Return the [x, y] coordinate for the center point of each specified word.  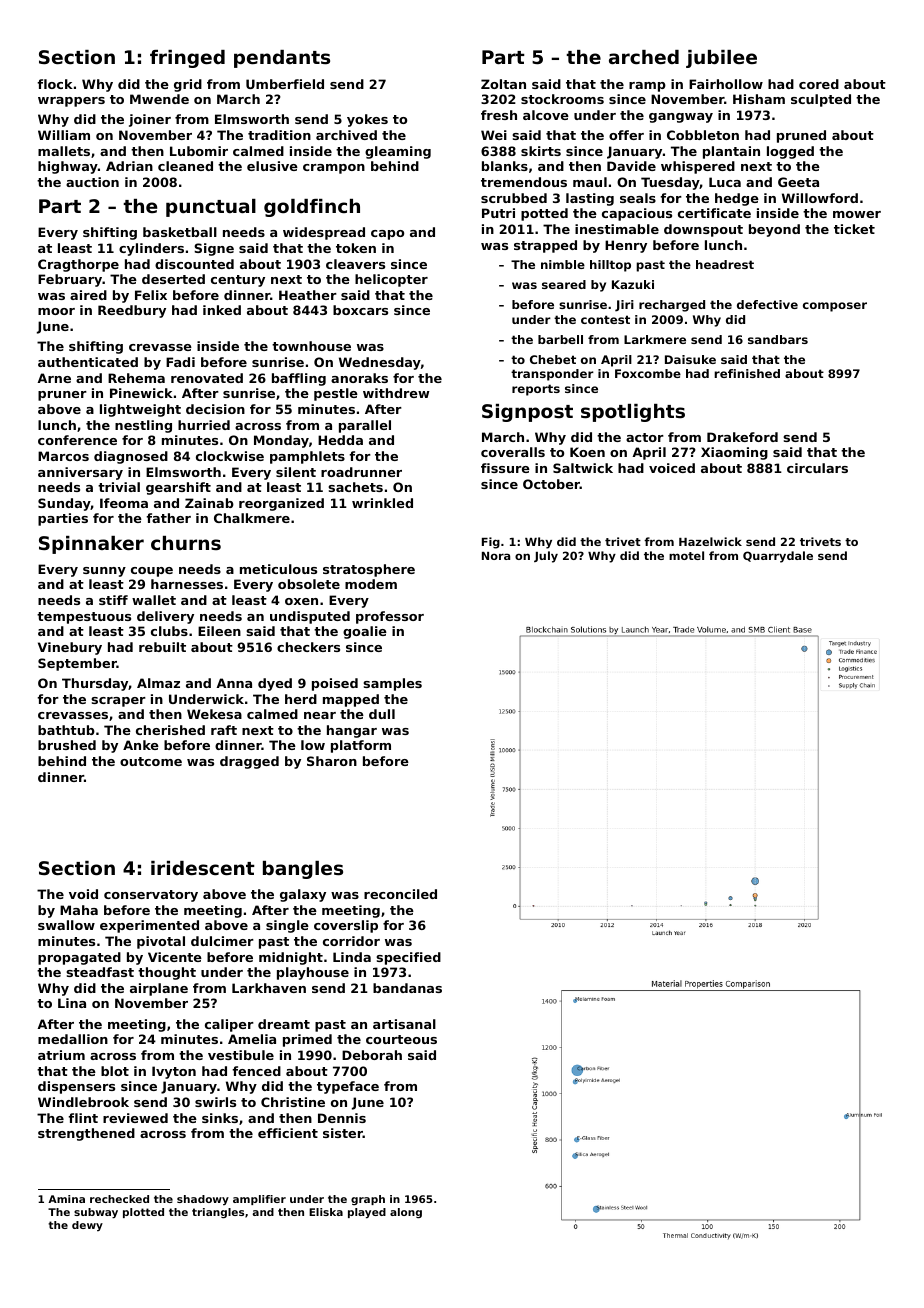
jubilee [721, 59]
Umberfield [285, 84]
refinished [747, 373]
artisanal [404, 1024]
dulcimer [222, 941]
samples [392, 684]
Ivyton [174, 1072]
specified [408, 958]
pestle [336, 394]
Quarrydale [778, 557]
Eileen [219, 631]
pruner [62, 396]
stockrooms [562, 99]
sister [343, 1133]
